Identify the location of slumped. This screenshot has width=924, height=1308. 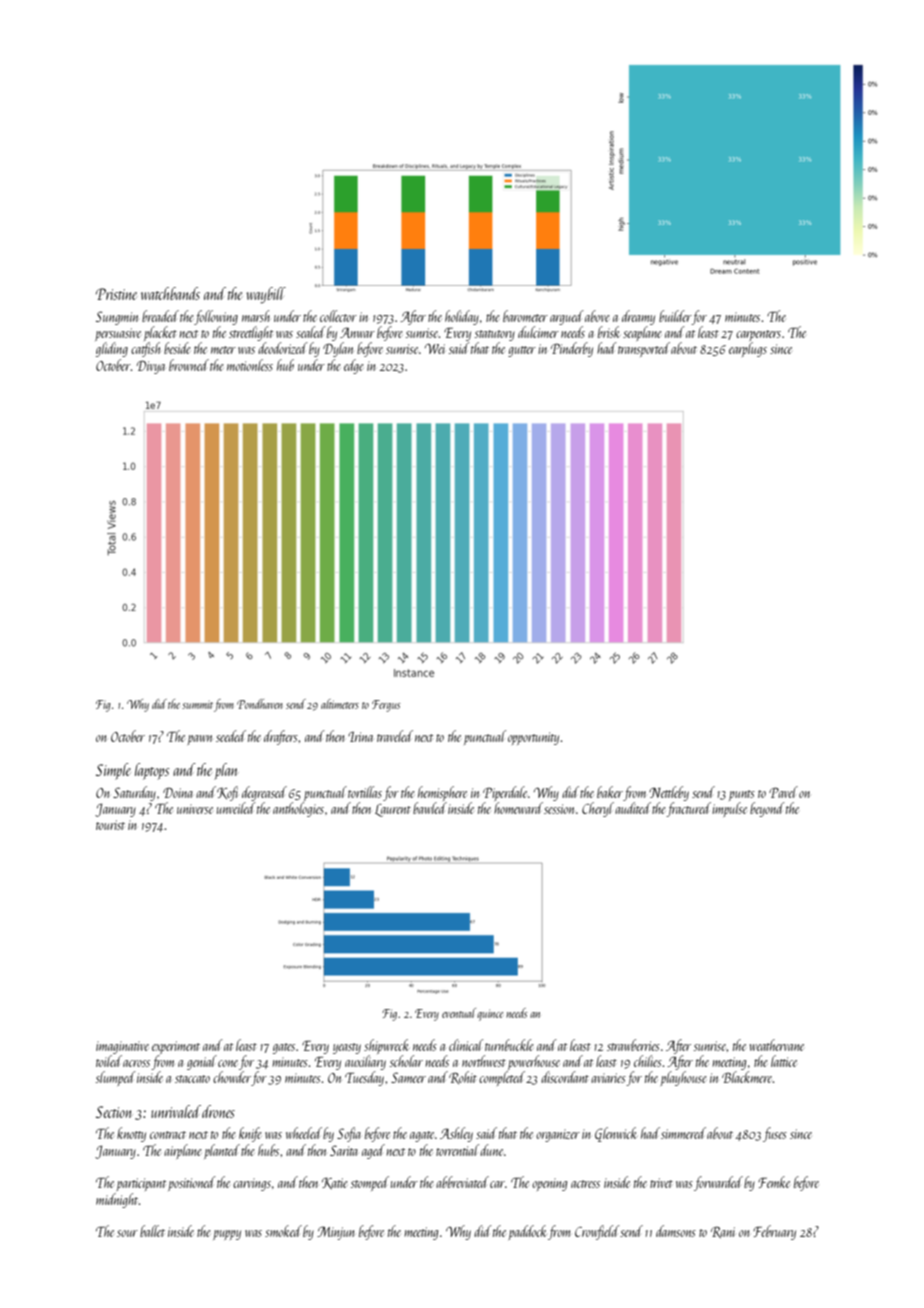
(116, 1078).
